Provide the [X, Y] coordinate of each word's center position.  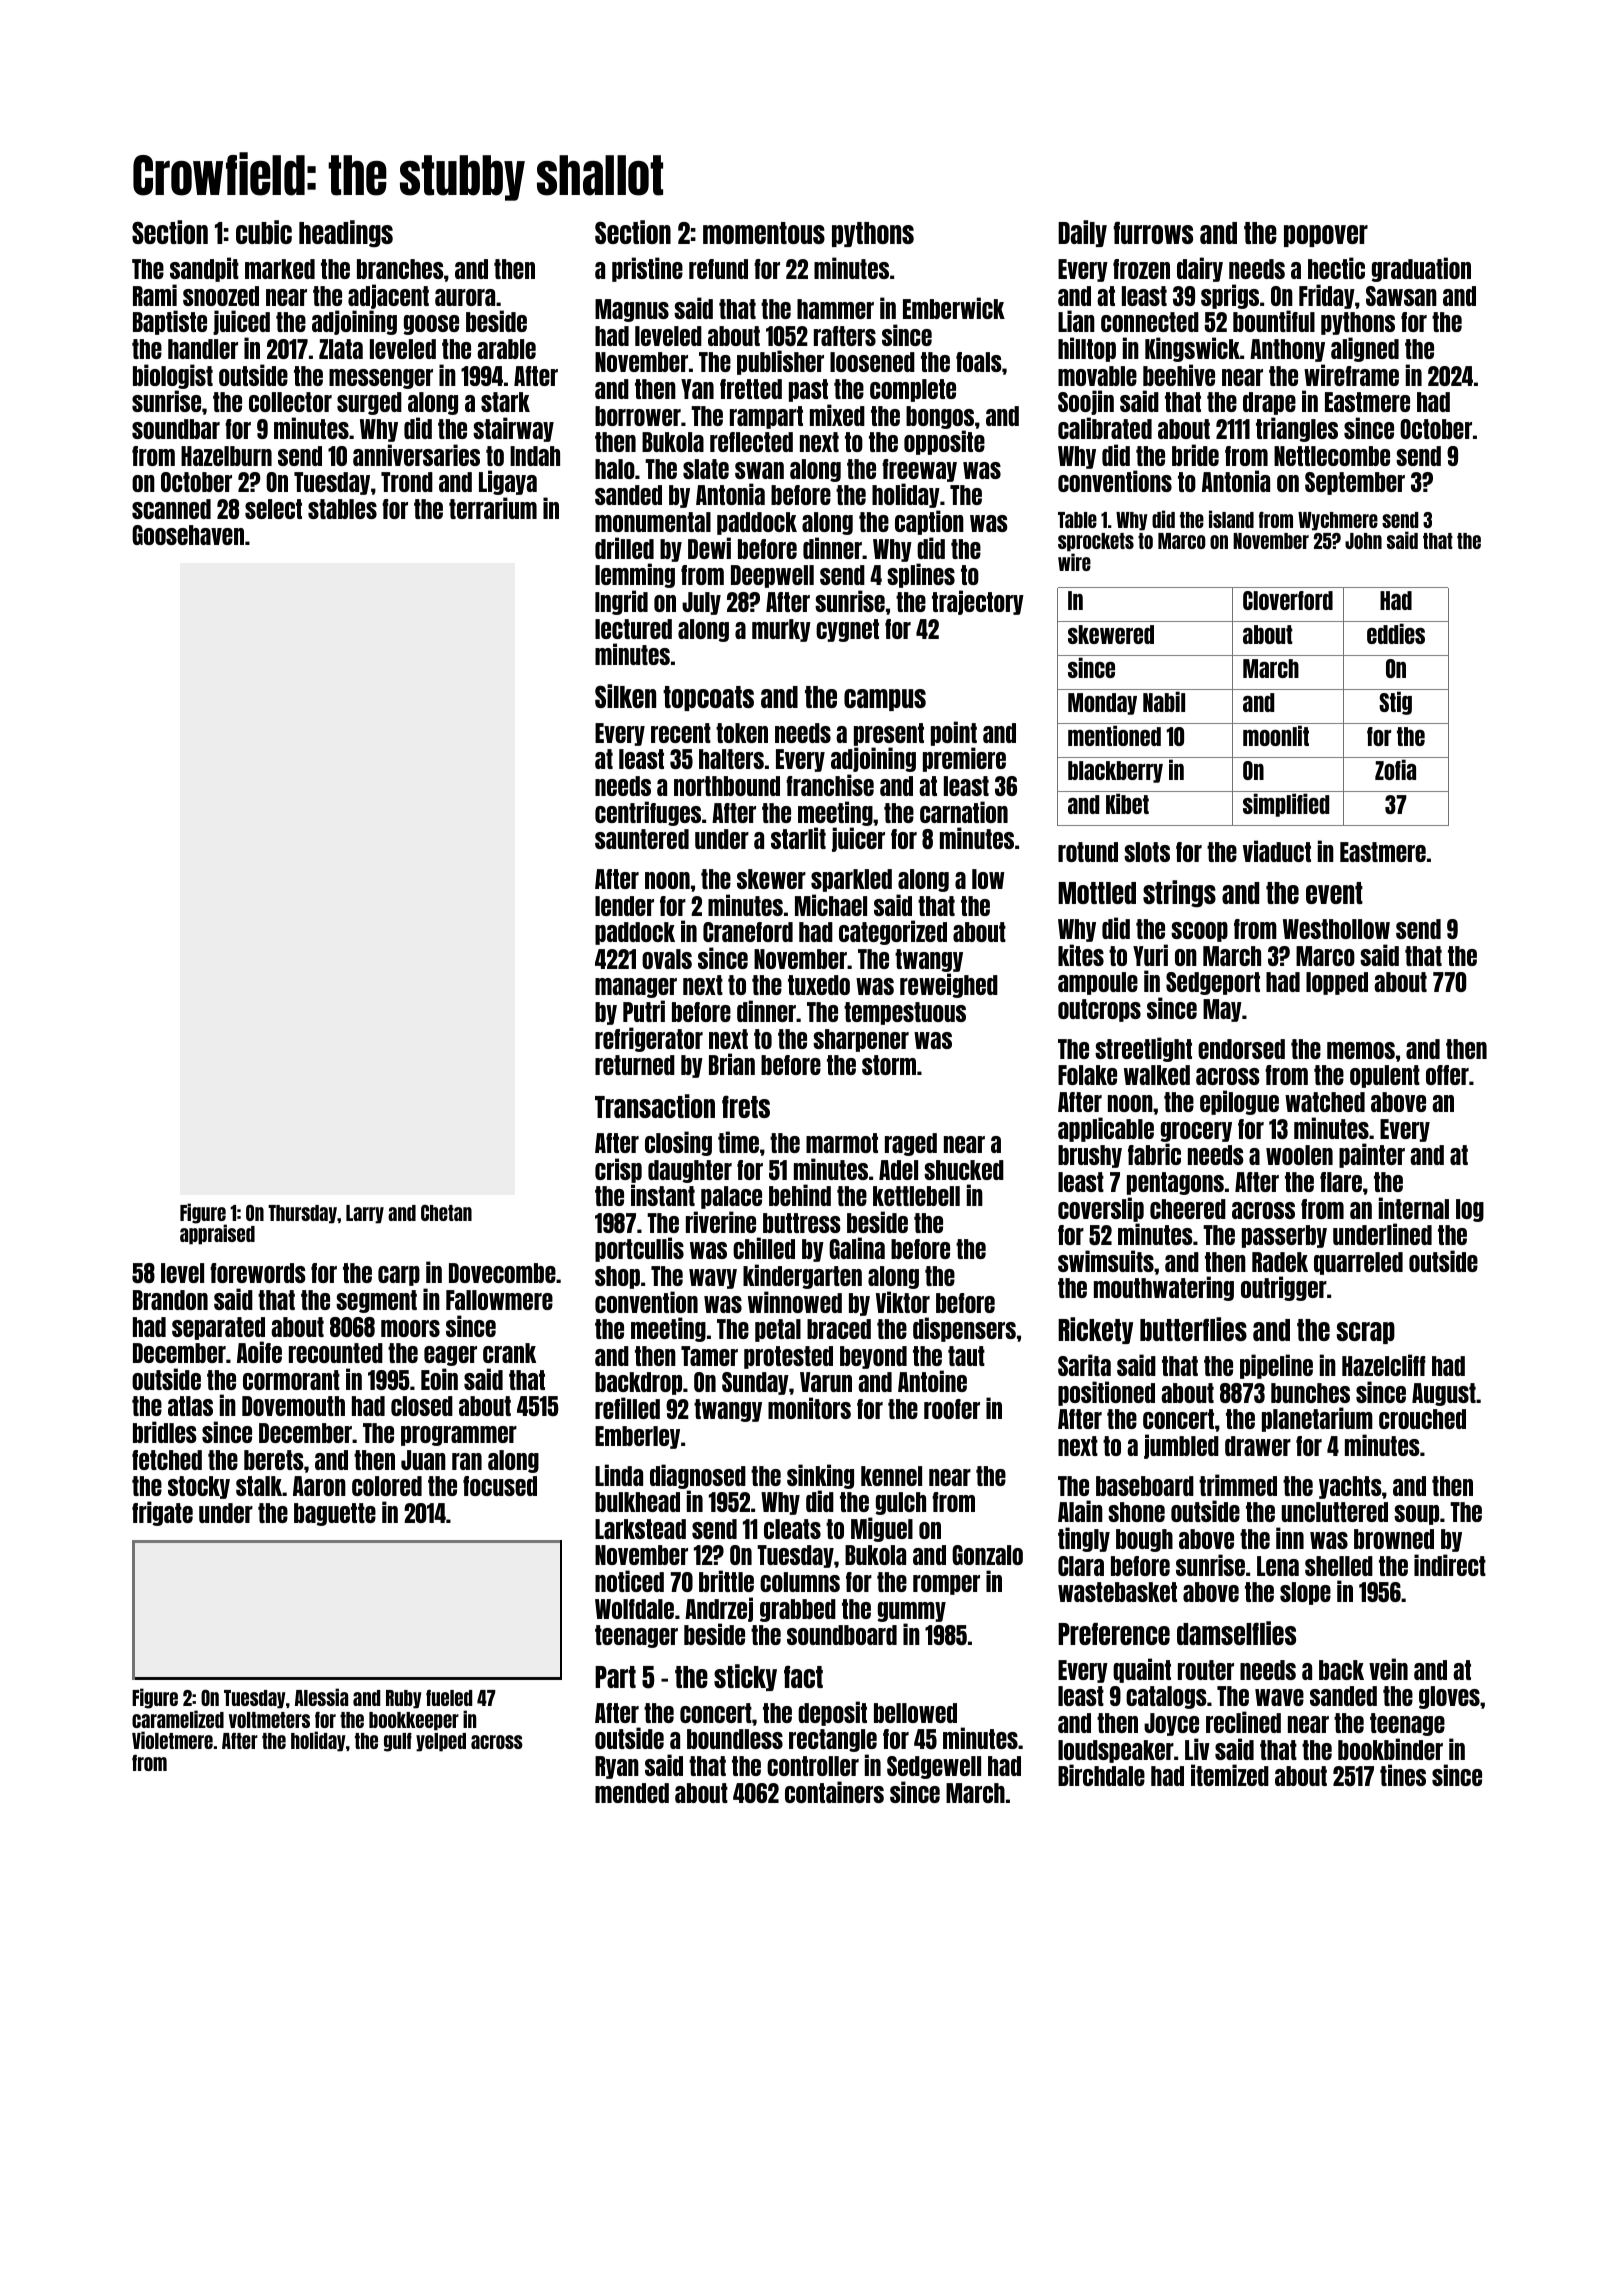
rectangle [833, 1740]
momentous [764, 233]
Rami [155, 295]
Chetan [446, 1213]
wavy [713, 1279]
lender [624, 906]
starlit [798, 838]
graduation [1421, 269]
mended [632, 1793]
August [1444, 1394]
